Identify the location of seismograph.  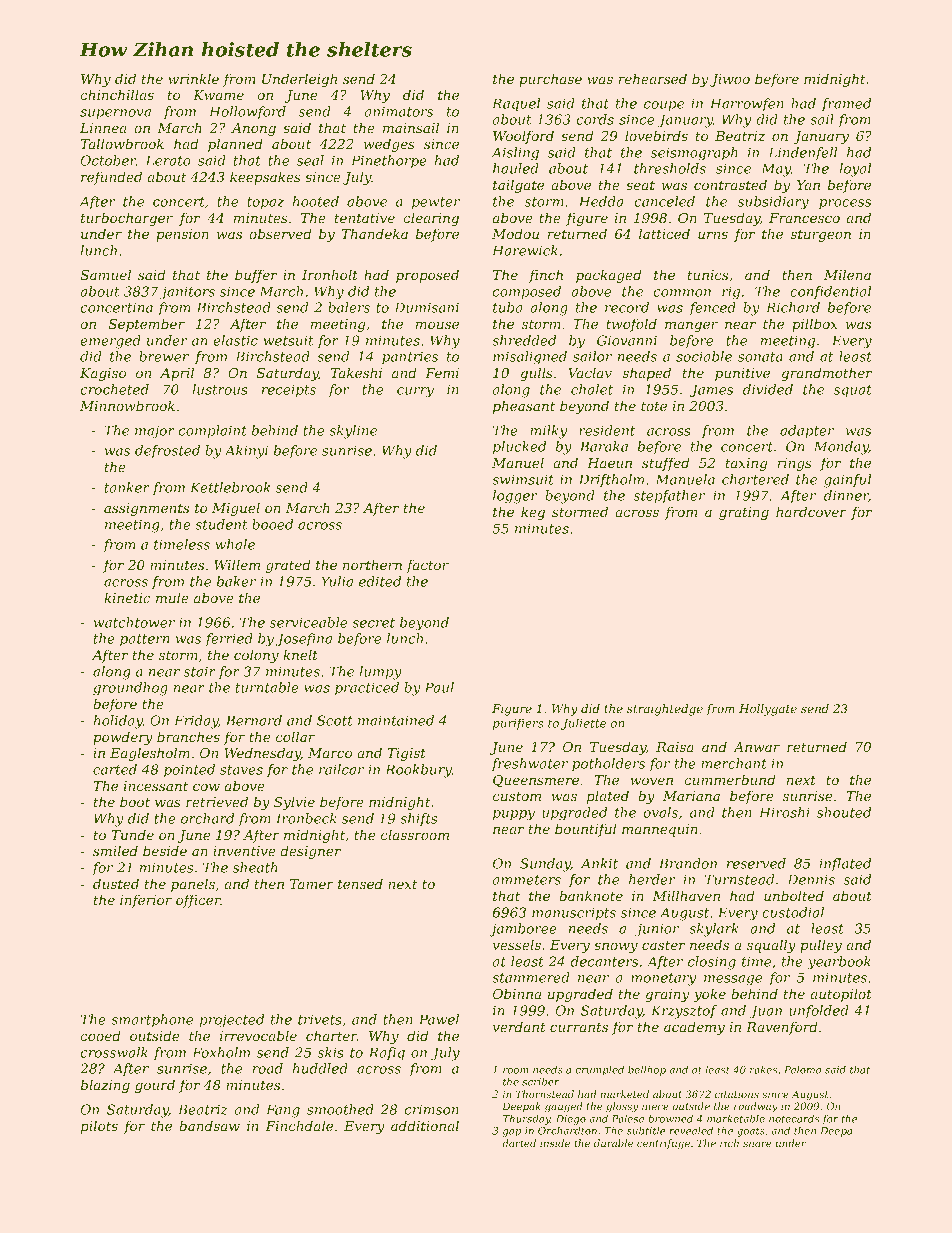
(694, 154).
